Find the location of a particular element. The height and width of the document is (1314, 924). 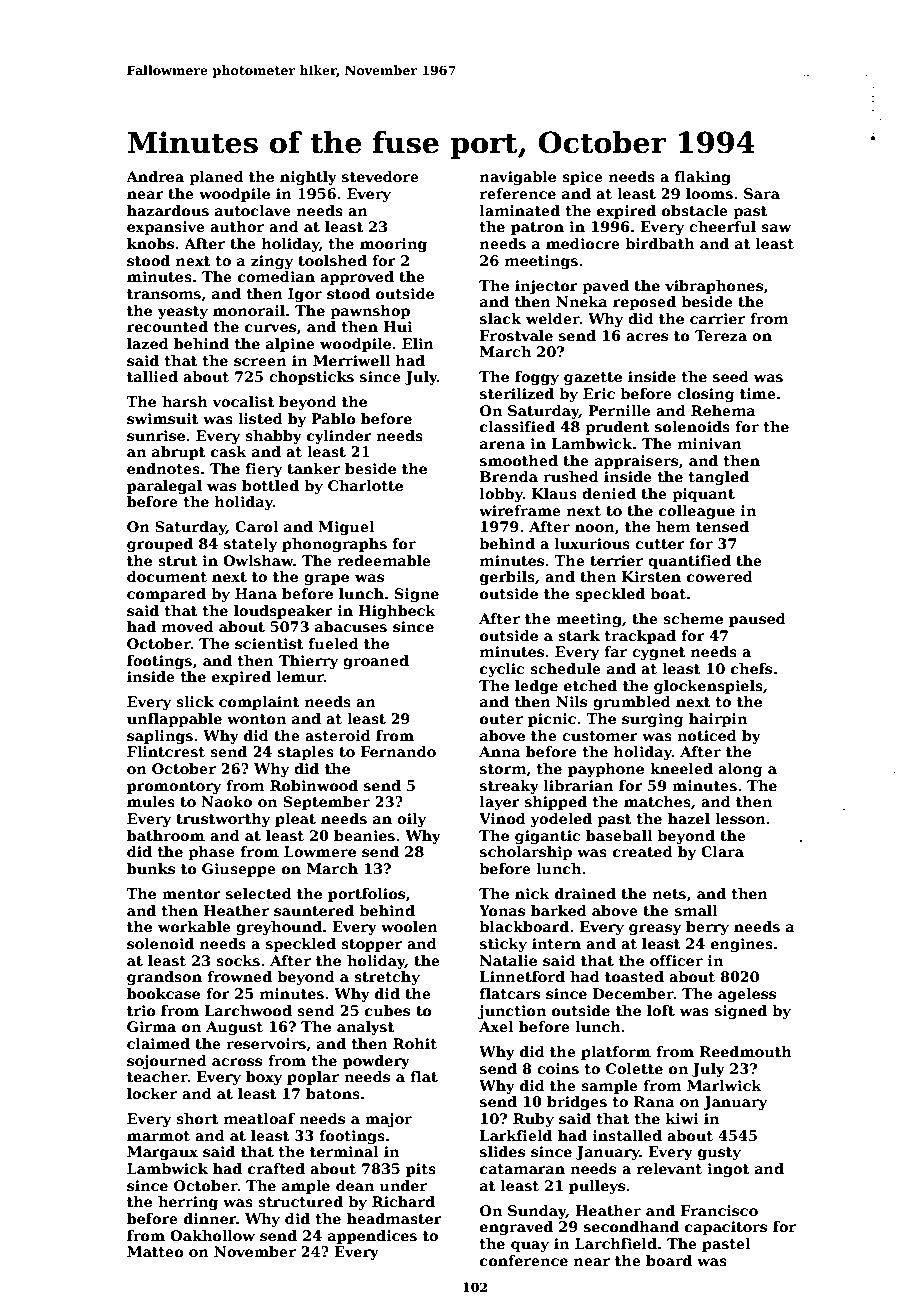

along is located at coordinates (740, 770).
